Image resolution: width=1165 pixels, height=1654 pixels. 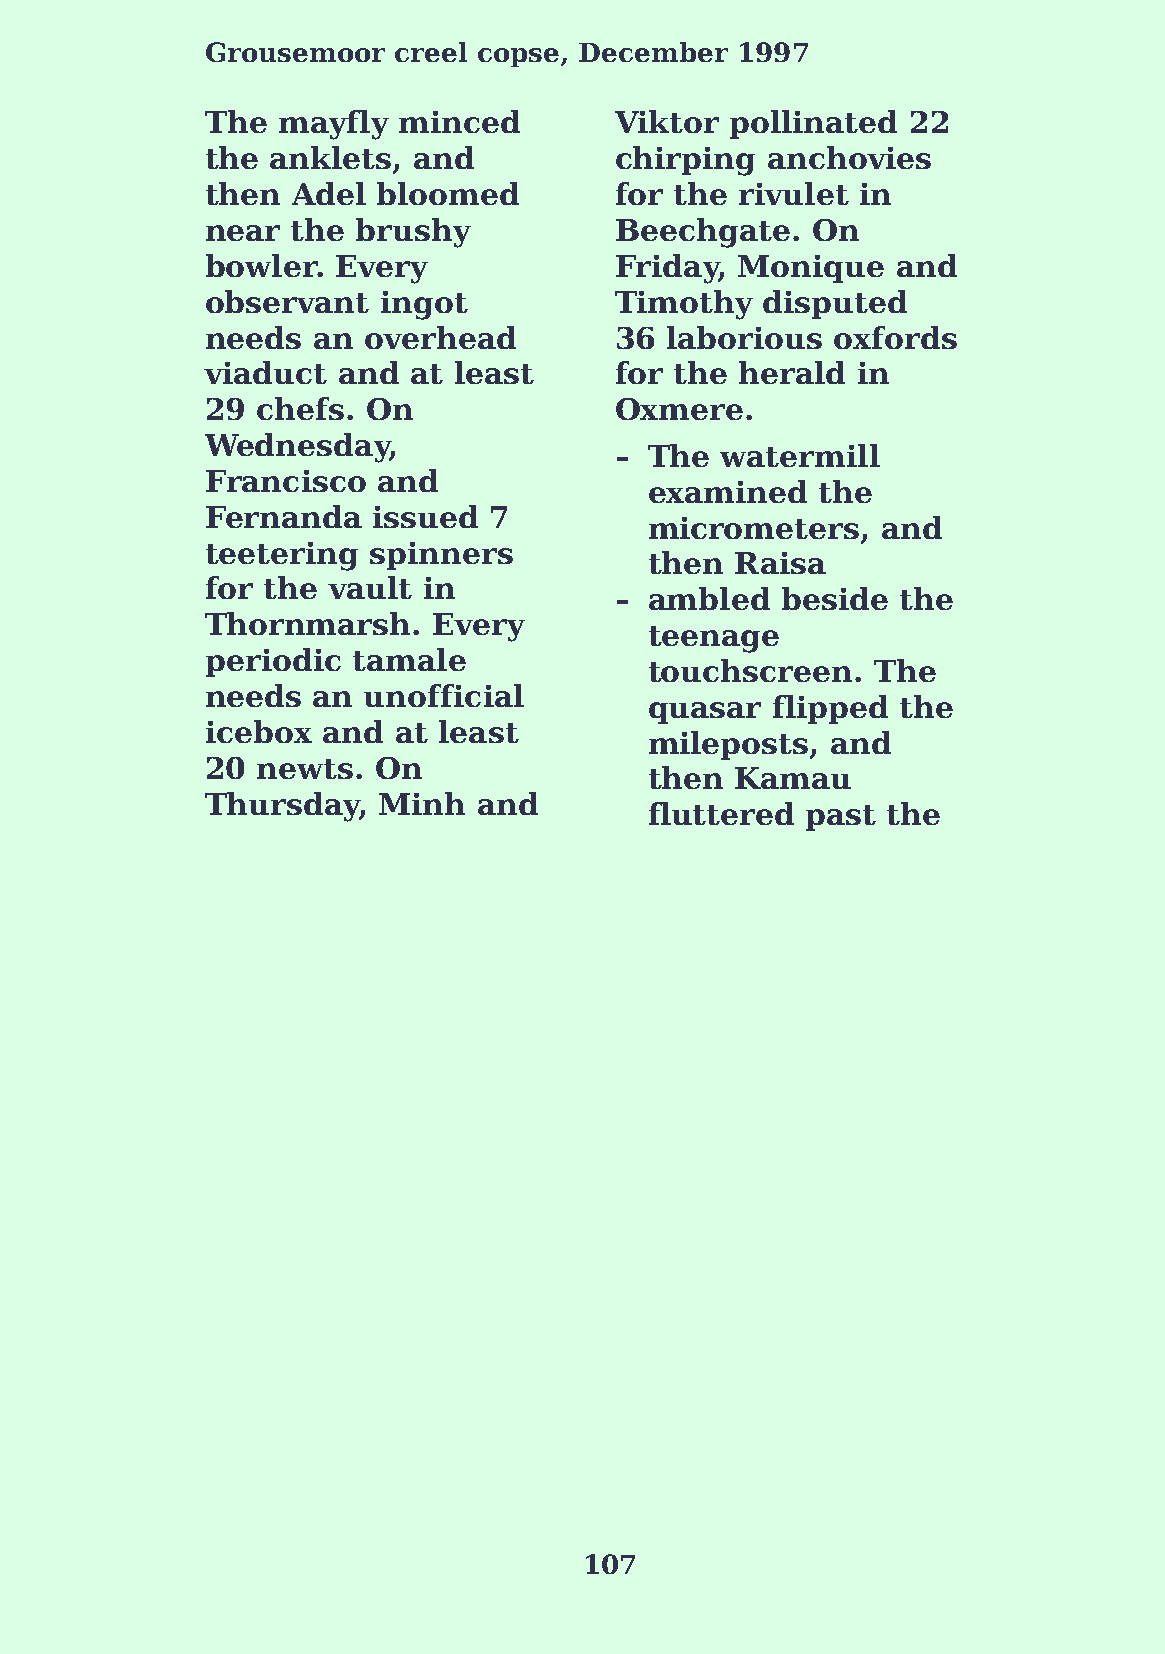 I want to click on Thursday, so click(x=282, y=807).
